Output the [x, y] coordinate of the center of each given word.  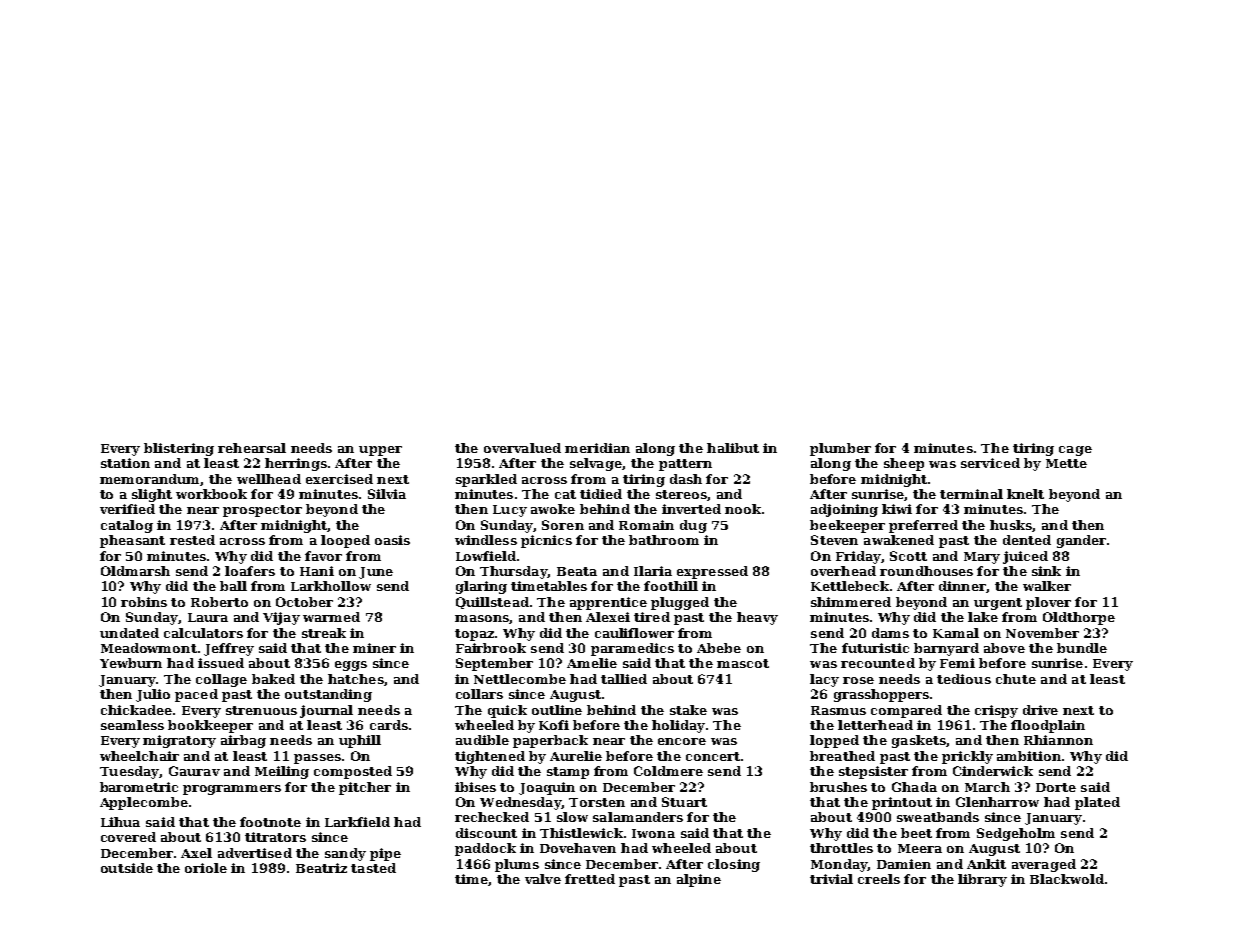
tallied [624, 679]
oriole [206, 868]
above [1004, 648]
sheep [904, 464]
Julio [153, 695]
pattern [685, 465]
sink [1046, 571]
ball [233, 586]
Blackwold [1067, 879]
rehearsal [252, 448]
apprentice [608, 603]
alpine [699, 880]
